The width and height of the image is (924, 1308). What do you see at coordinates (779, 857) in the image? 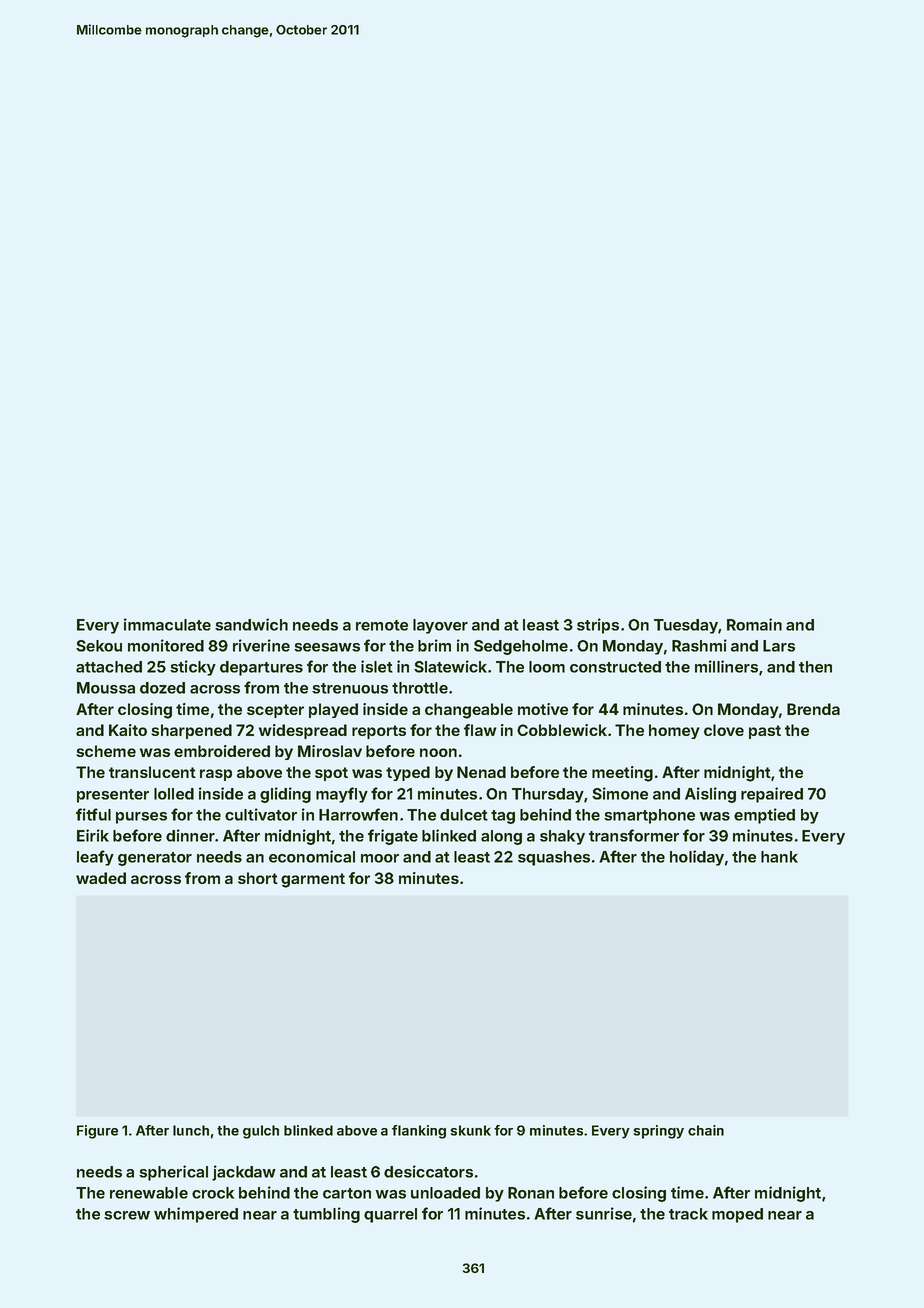
I see `hank` at bounding box center [779, 857].
